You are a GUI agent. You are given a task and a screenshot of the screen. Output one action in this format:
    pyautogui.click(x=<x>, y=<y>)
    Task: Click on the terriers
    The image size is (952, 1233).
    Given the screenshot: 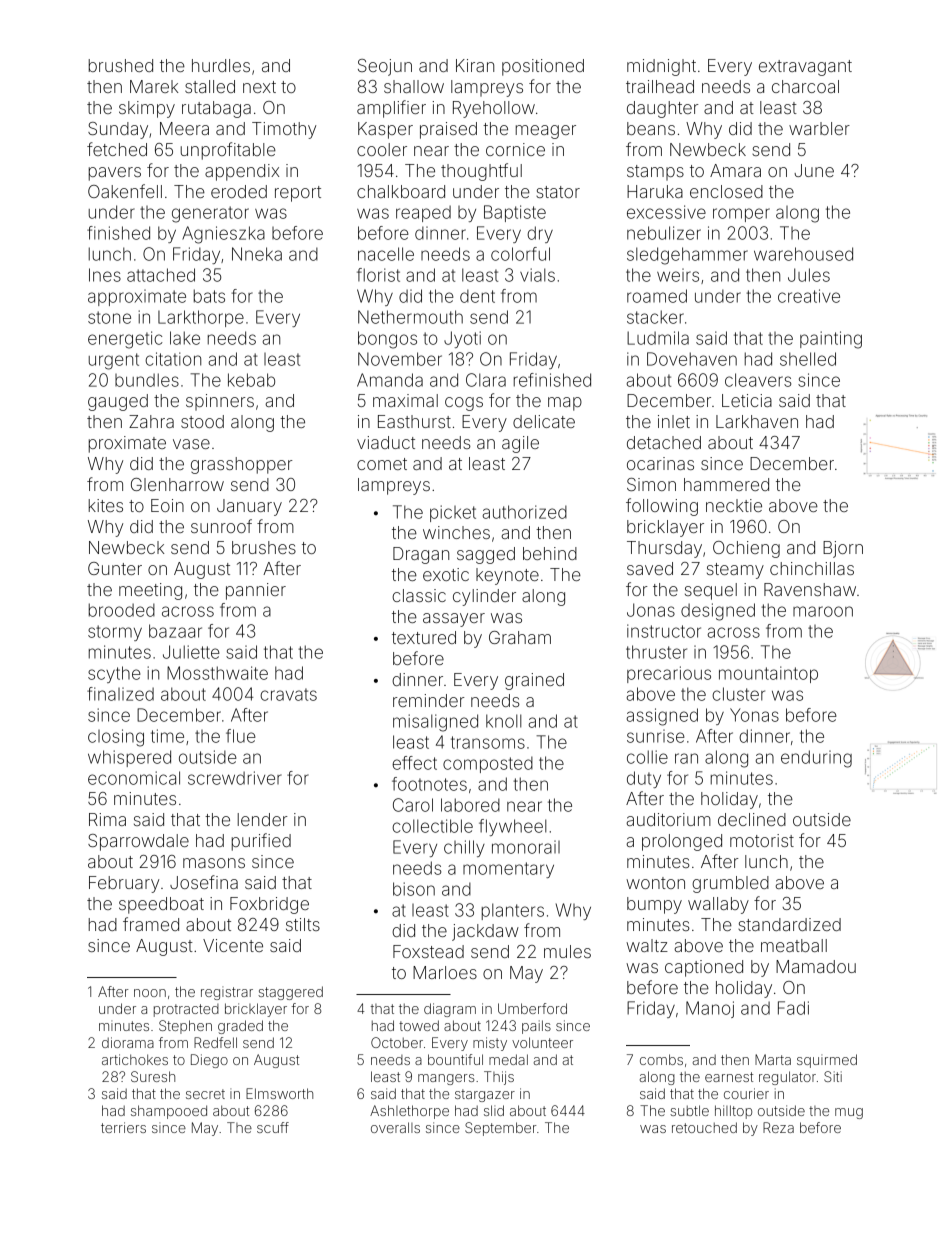 What is the action you would take?
    pyautogui.click(x=123, y=1127)
